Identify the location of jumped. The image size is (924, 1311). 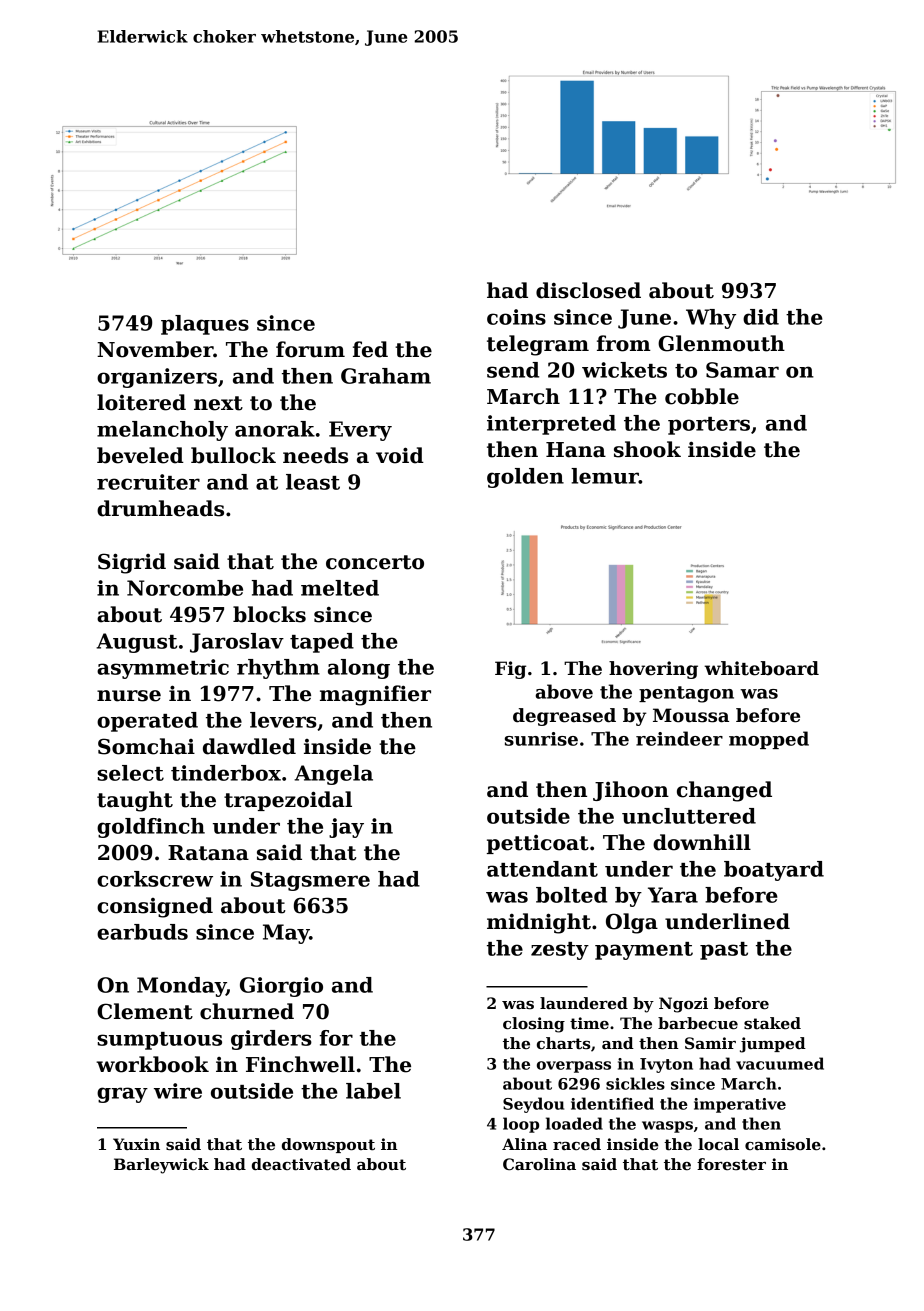
(773, 1045).
